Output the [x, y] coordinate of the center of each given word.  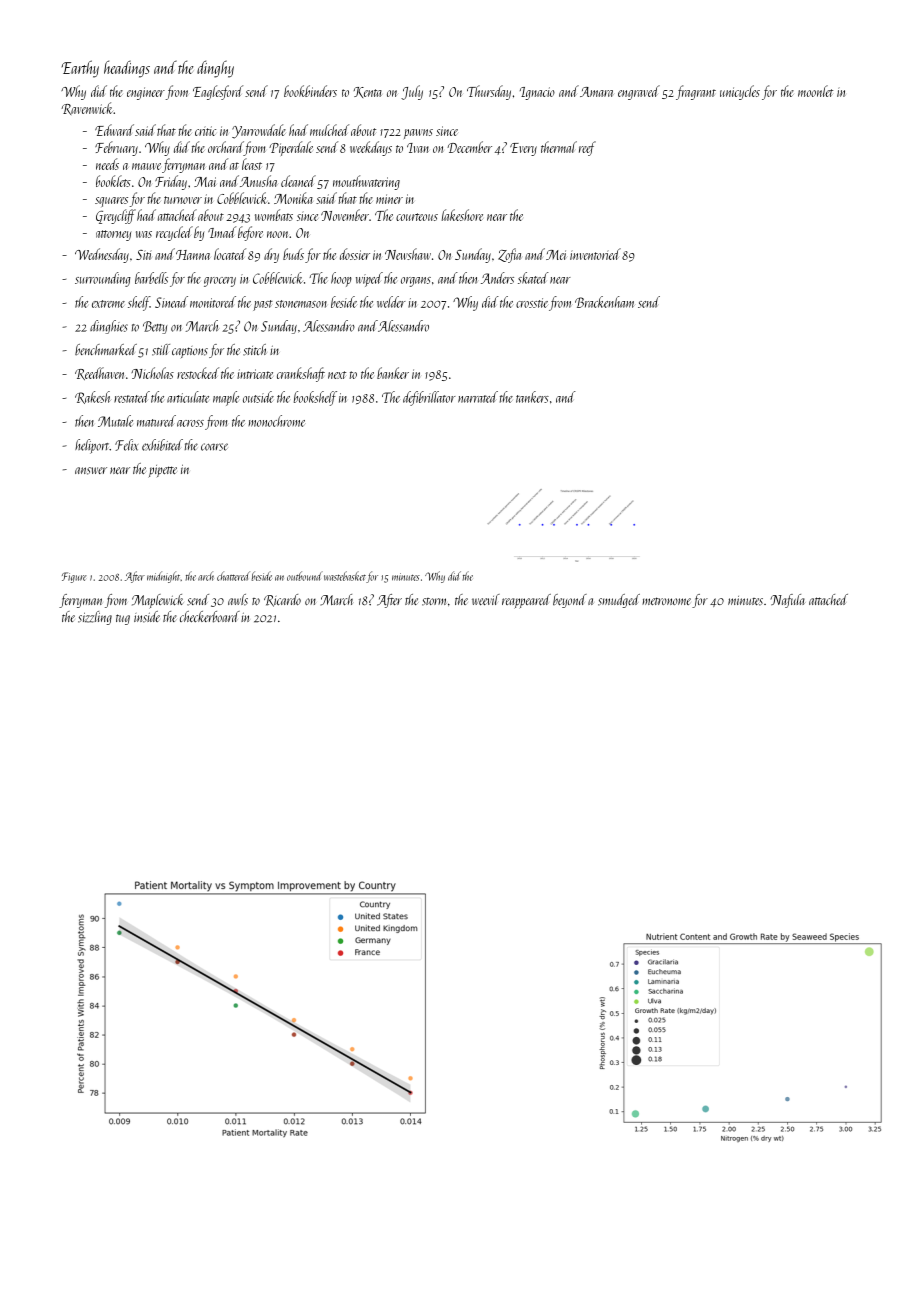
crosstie [532, 303]
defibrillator [429, 398]
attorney [113, 235]
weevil [486, 599]
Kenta [368, 92]
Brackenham [604, 302]
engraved [639, 92]
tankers [532, 397]
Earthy [80, 69]
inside [147, 617]
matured [156, 421]
